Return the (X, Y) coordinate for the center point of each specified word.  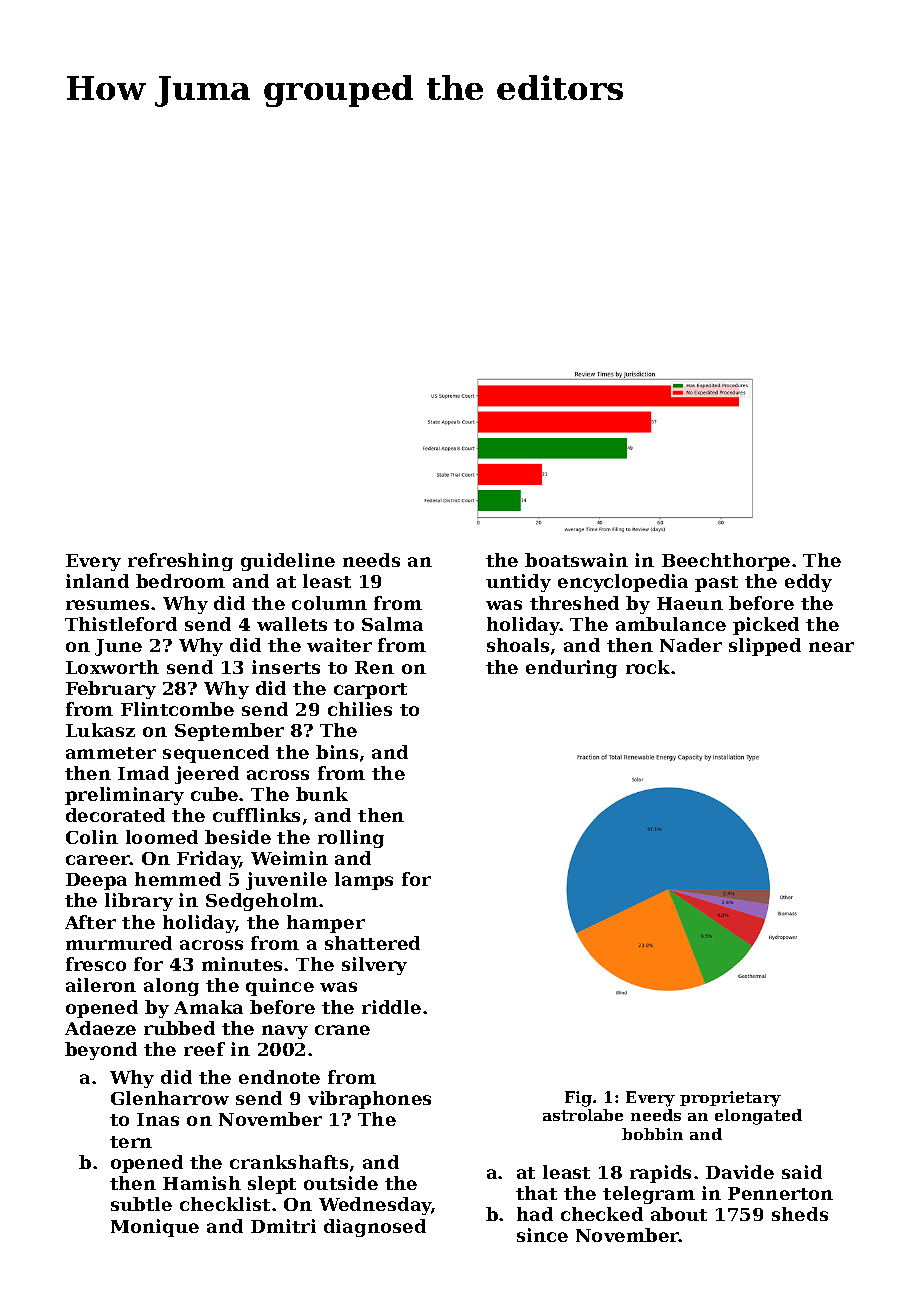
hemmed (178, 879)
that (536, 1193)
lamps (364, 881)
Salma (392, 624)
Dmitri (283, 1226)
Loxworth (112, 667)
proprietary (730, 1099)
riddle (391, 1007)
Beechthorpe (726, 562)
